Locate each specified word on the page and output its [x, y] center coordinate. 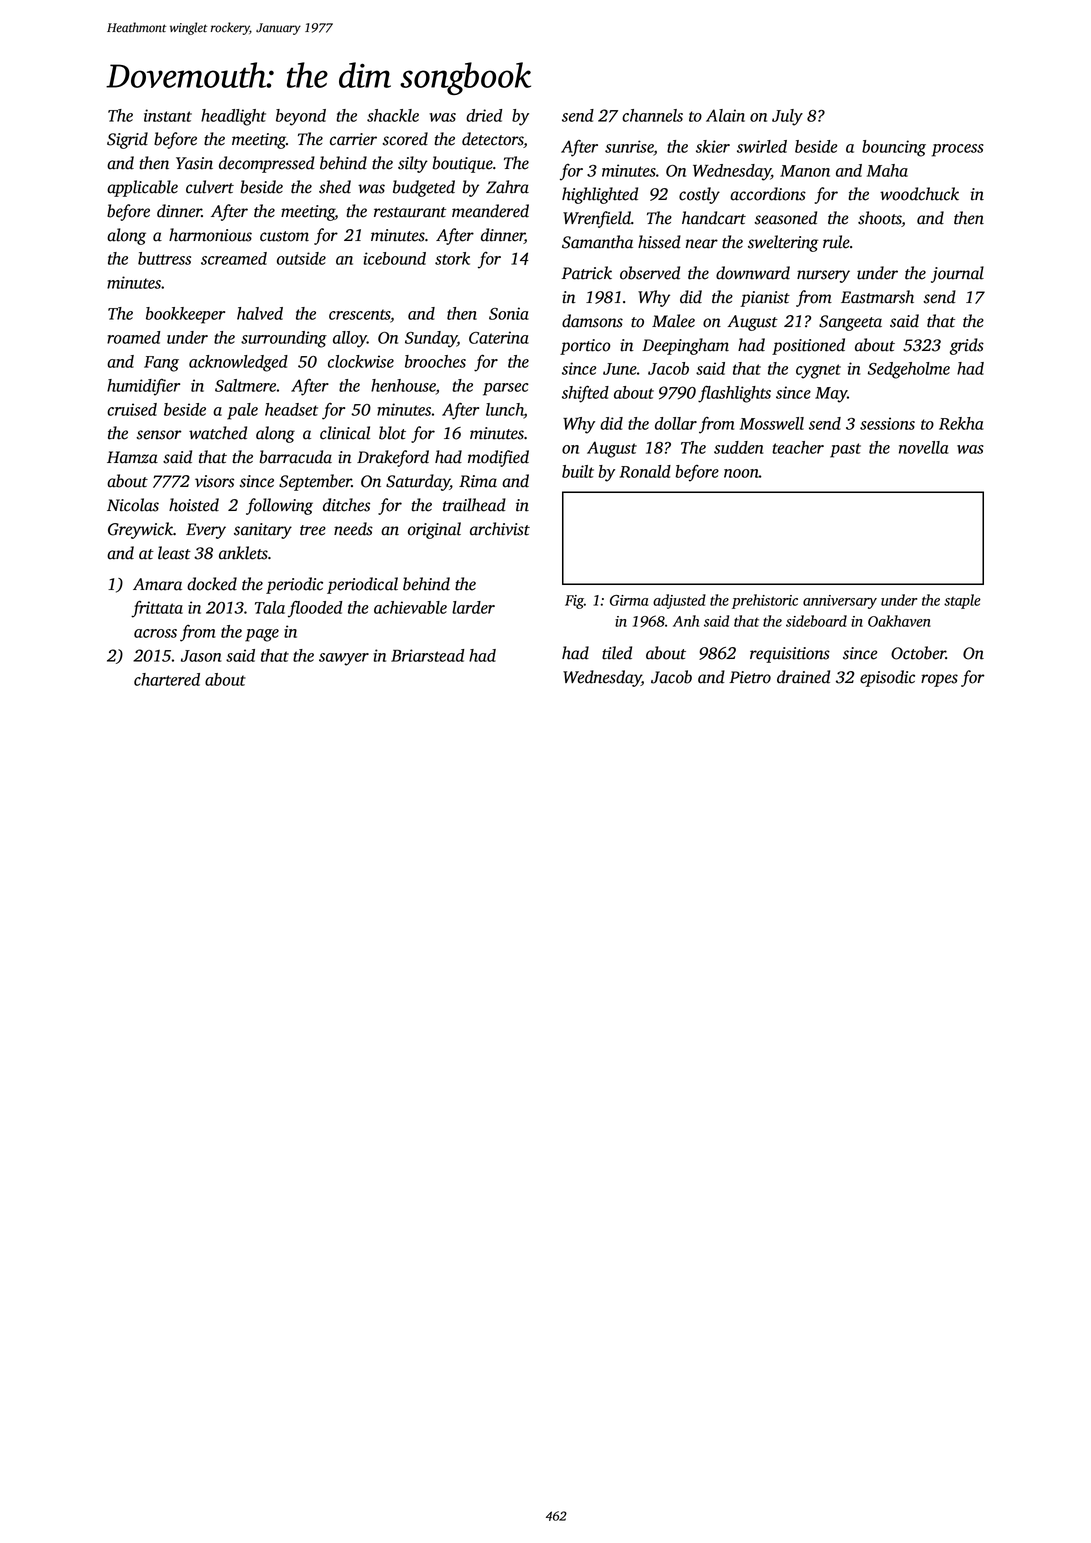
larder [473, 607]
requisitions [790, 655]
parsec [506, 389]
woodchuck [919, 194]
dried [484, 115]
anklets [243, 553]
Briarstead [427, 655]
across [155, 633]
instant [168, 115]
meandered [490, 211]
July [787, 117]
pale [242, 411]
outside [301, 258]
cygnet [818, 371]
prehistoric [765, 601]
